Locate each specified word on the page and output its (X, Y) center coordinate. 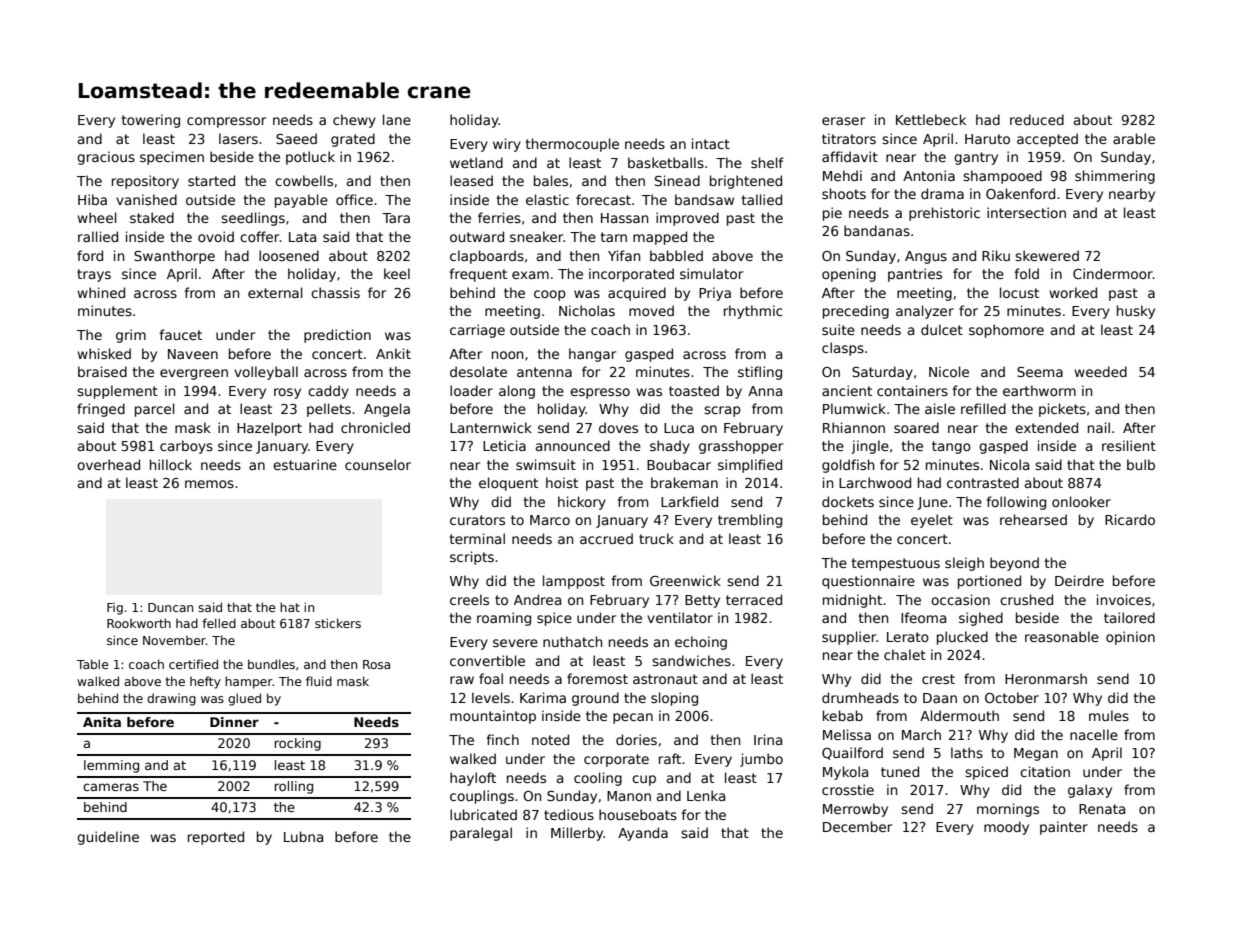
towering (151, 121)
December (857, 826)
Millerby (577, 834)
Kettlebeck (931, 119)
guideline (108, 838)
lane (397, 119)
